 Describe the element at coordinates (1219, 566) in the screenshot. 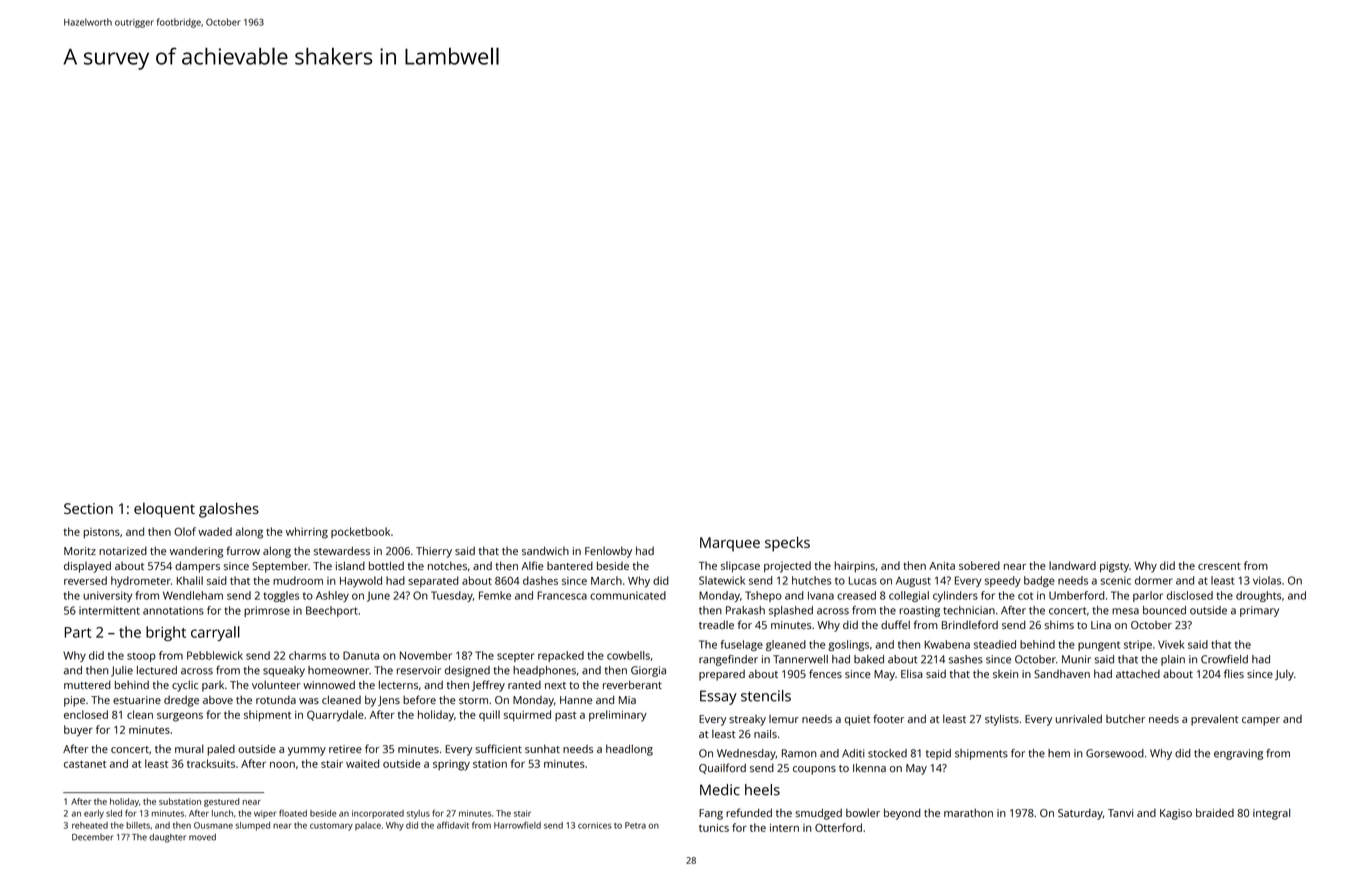

I see `crescent` at that location.
